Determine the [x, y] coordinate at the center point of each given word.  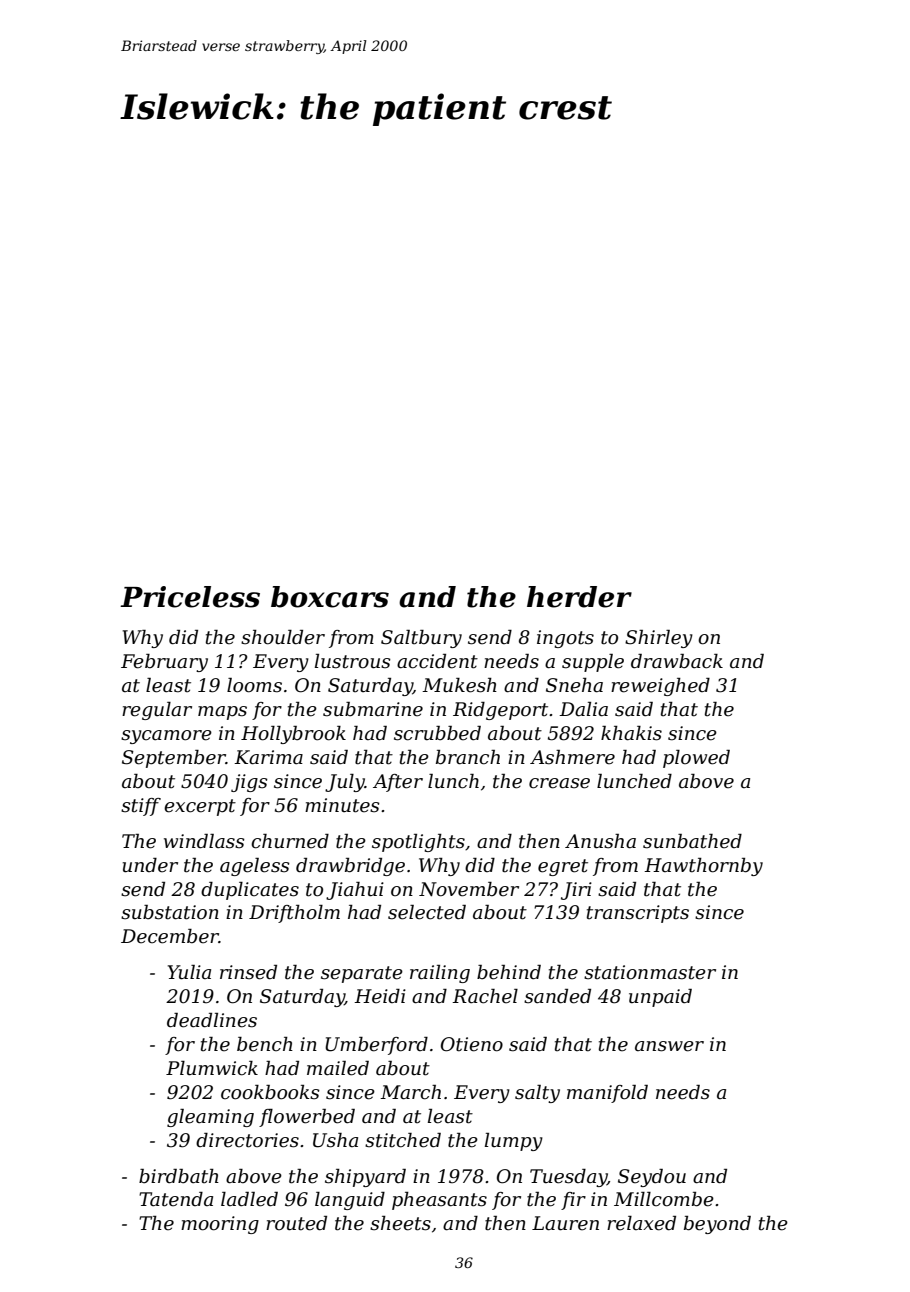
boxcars [330, 597]
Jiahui [355, 891]
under [150, 865]
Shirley [659, 639]
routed [296, 1223]
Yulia [189, 972]
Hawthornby [703, 867]
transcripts [638, 914]
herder [579, 597]
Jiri [576, 891]
